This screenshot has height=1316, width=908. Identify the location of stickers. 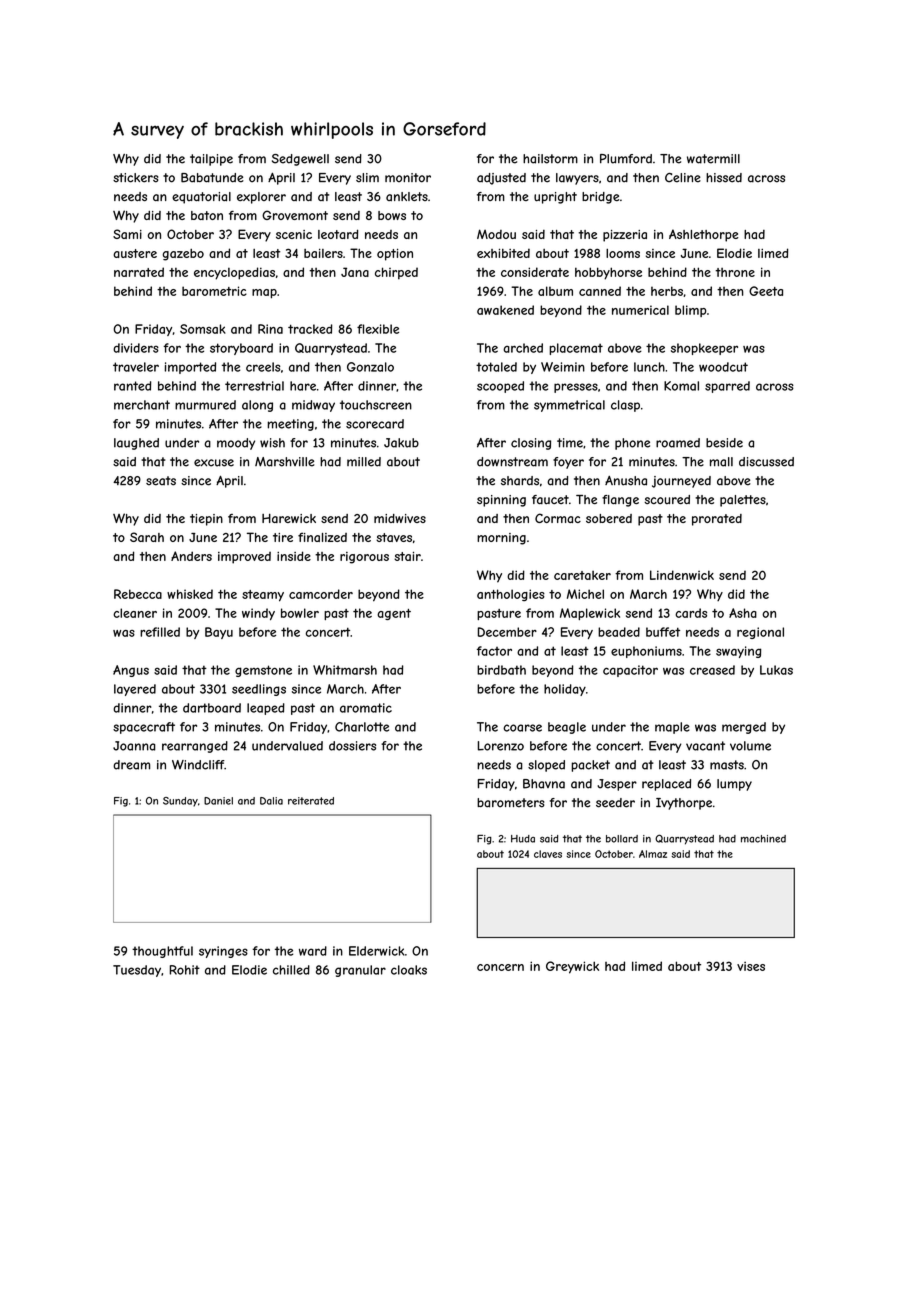
(135, 178).
